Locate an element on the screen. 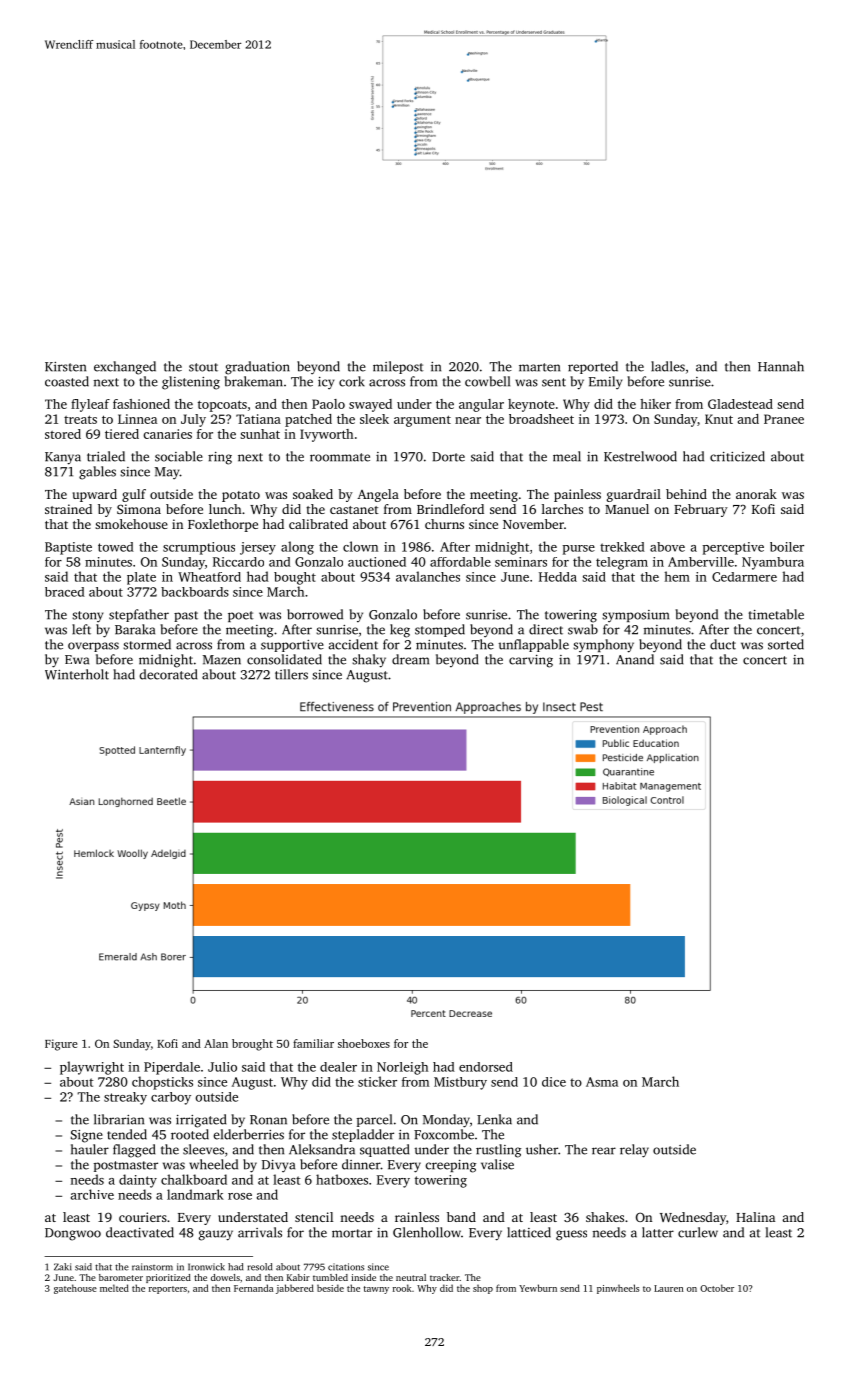 The image size is (849, 1400). carving is located at coordinates (531, 661).
